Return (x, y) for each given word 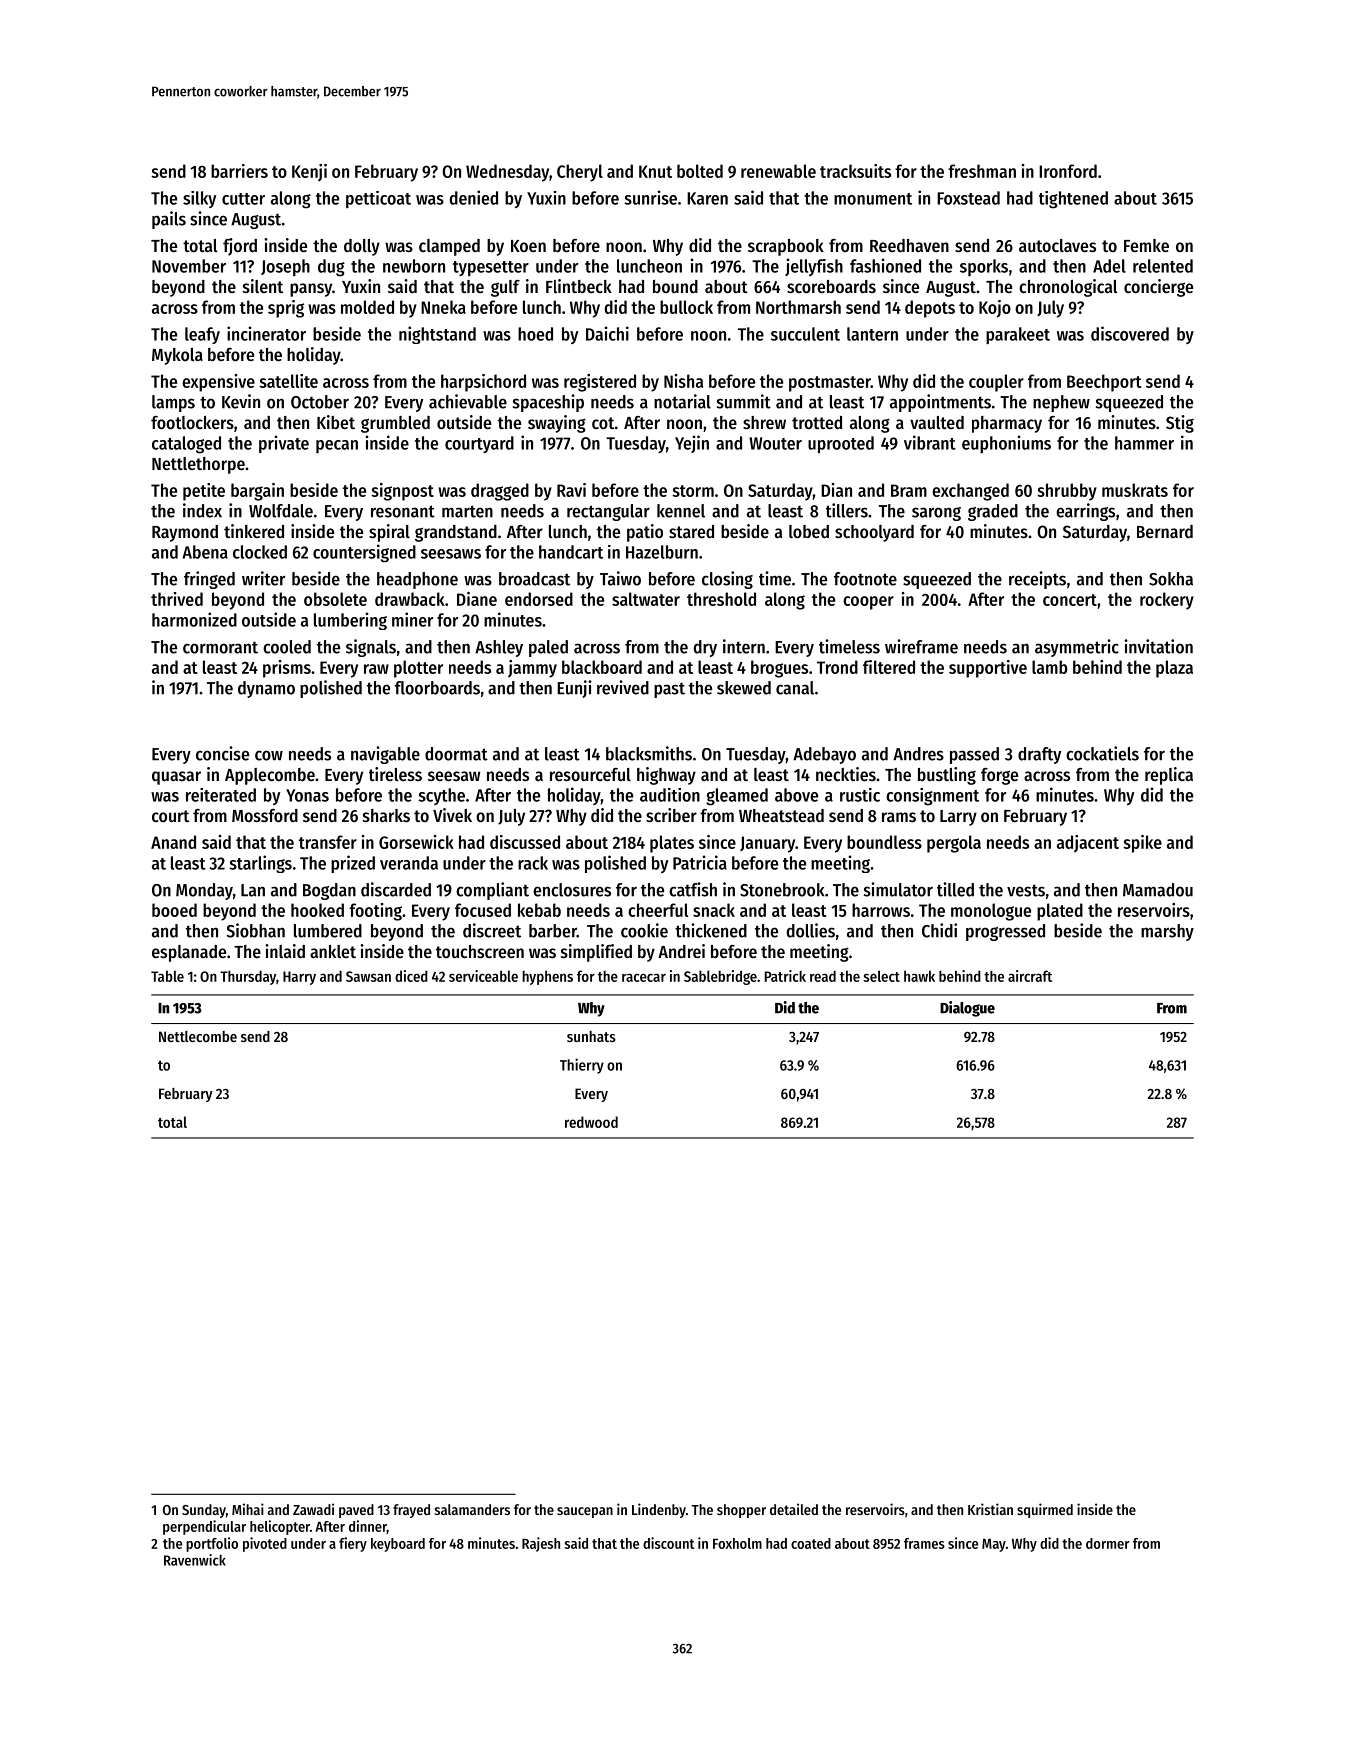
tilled (955, 889)
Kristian (990, 1509)
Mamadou (1158, 890)
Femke (1146, 245)
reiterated (221, 795)
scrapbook (786, 247)
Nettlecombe (198, 1036)
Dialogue (967, 1009)
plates (672, 844)
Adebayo (824, 755)
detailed (794, 1509)
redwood (591, 1122)
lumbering (350, 621)
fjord (240, 247)
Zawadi (313, 1509)
